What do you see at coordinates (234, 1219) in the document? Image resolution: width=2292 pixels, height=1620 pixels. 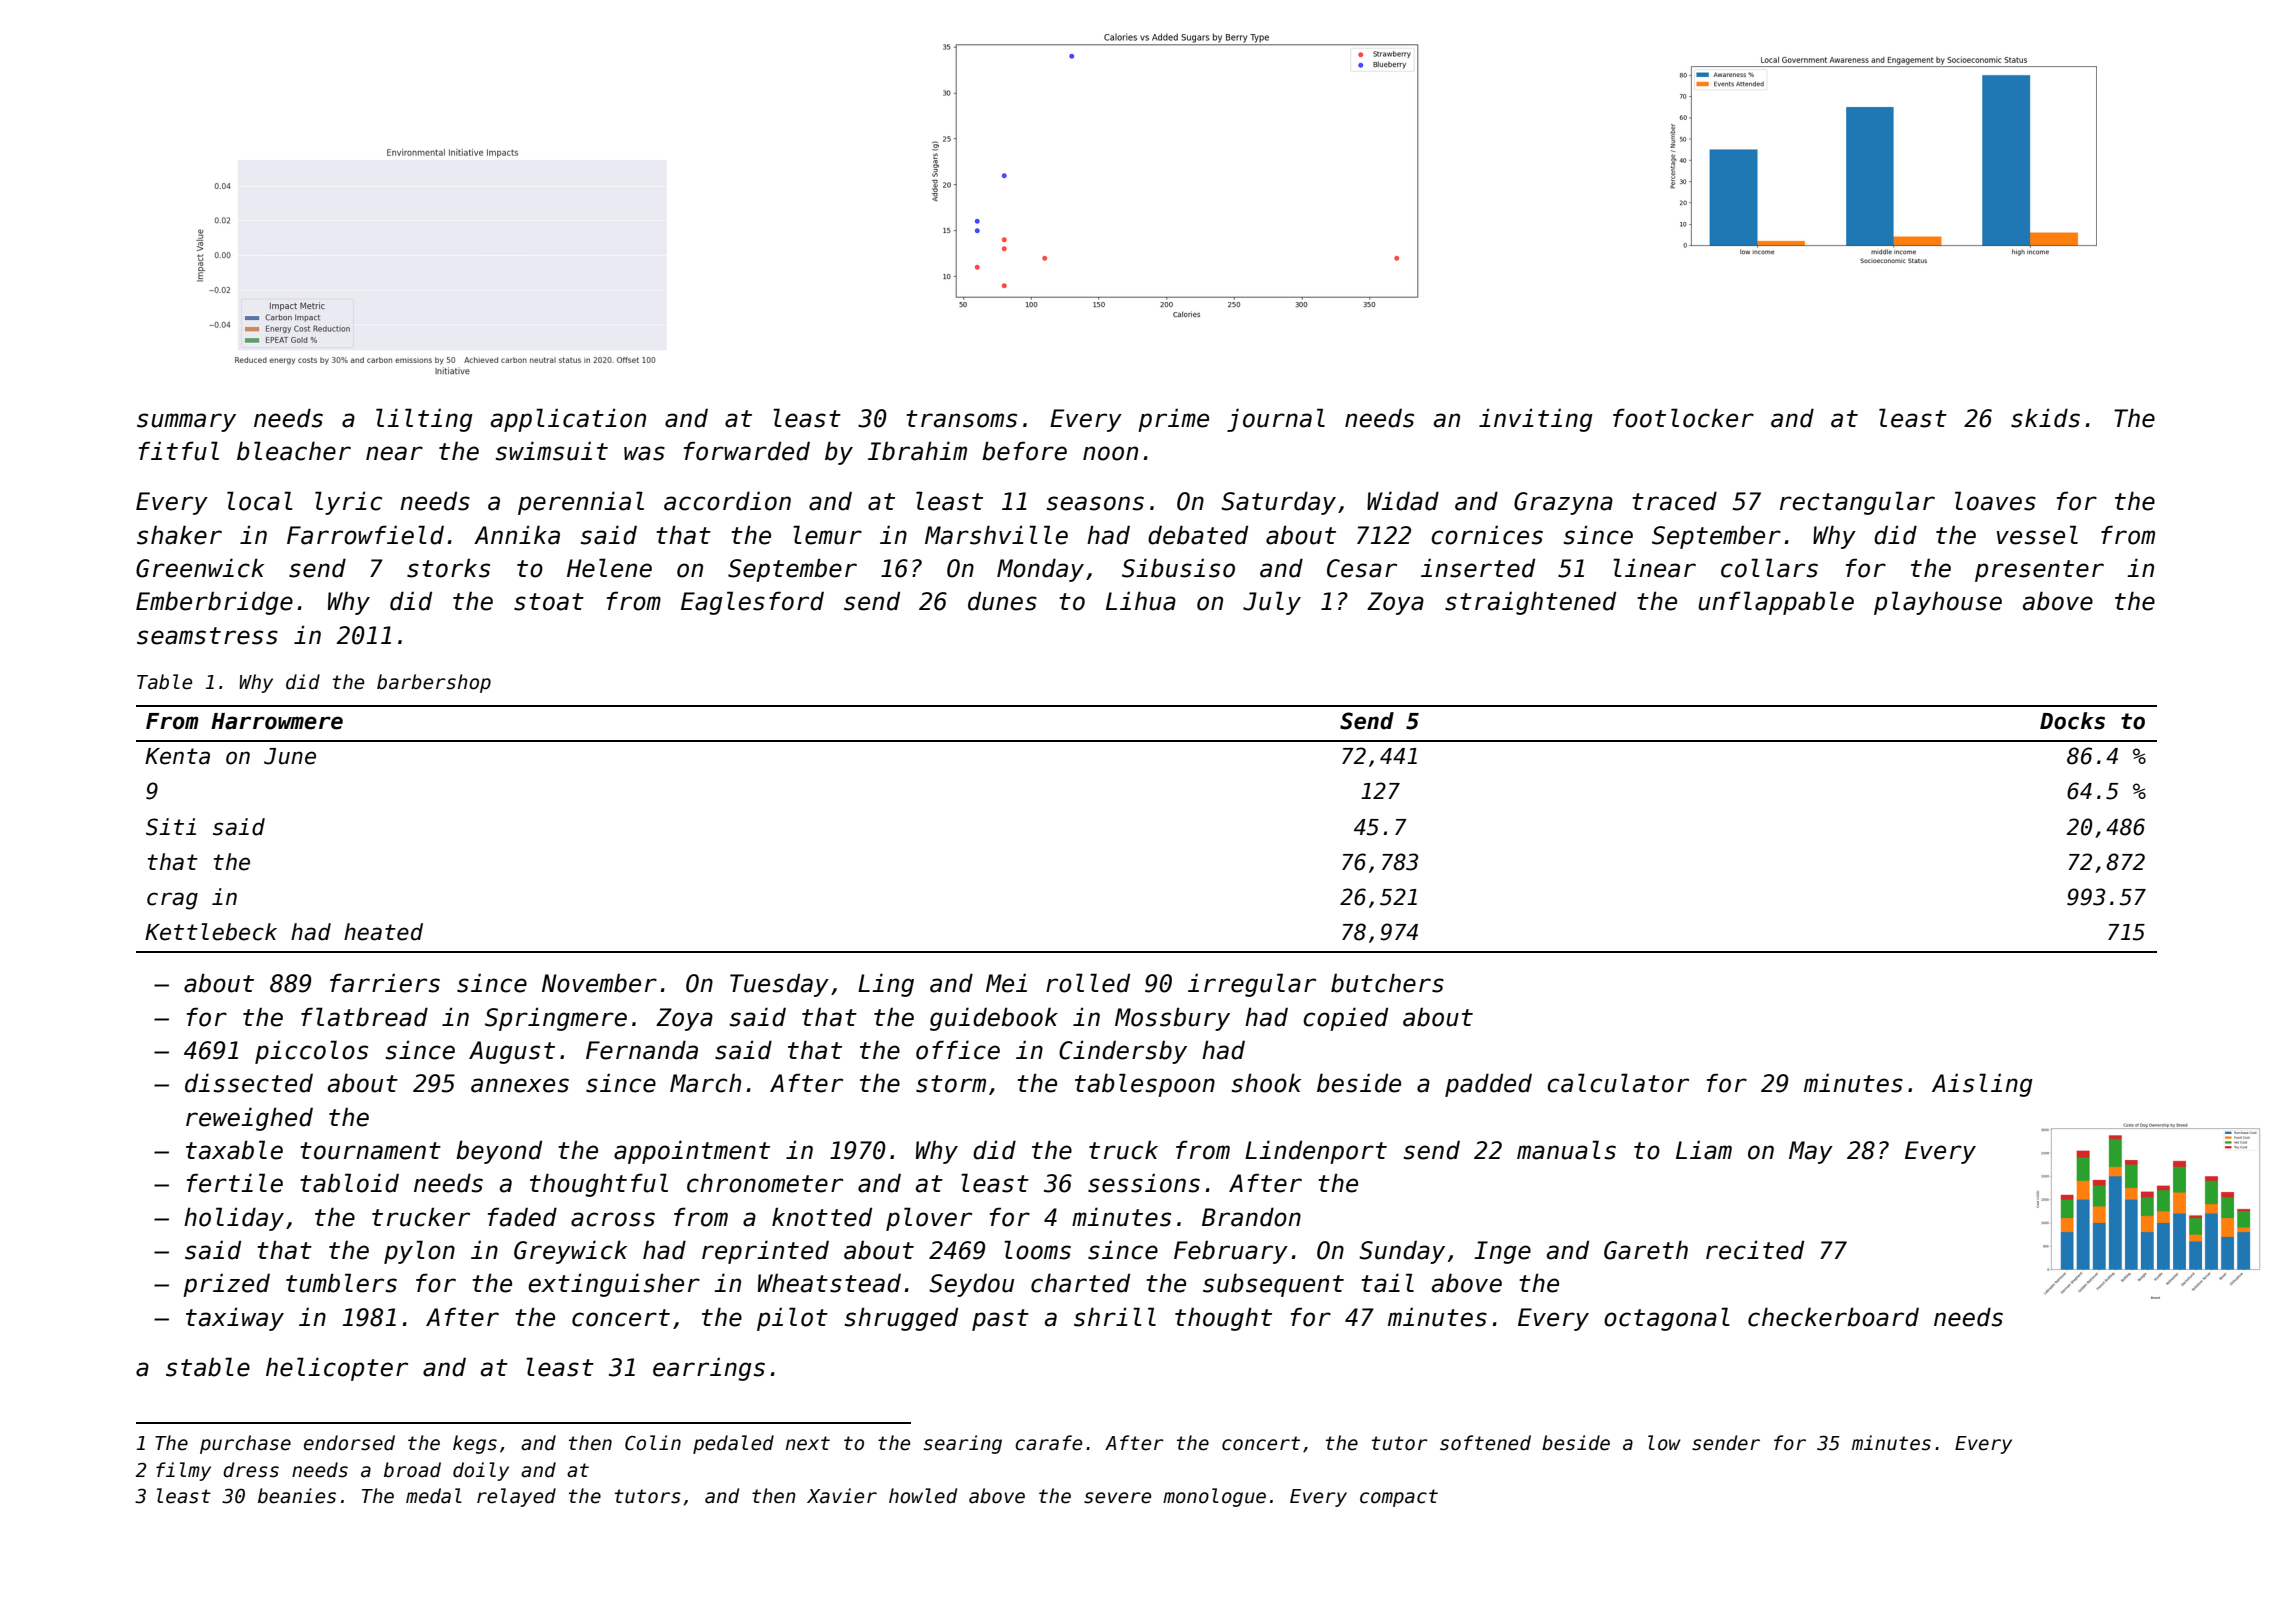 I see `holiday` at bounding box center [234, 1219].
